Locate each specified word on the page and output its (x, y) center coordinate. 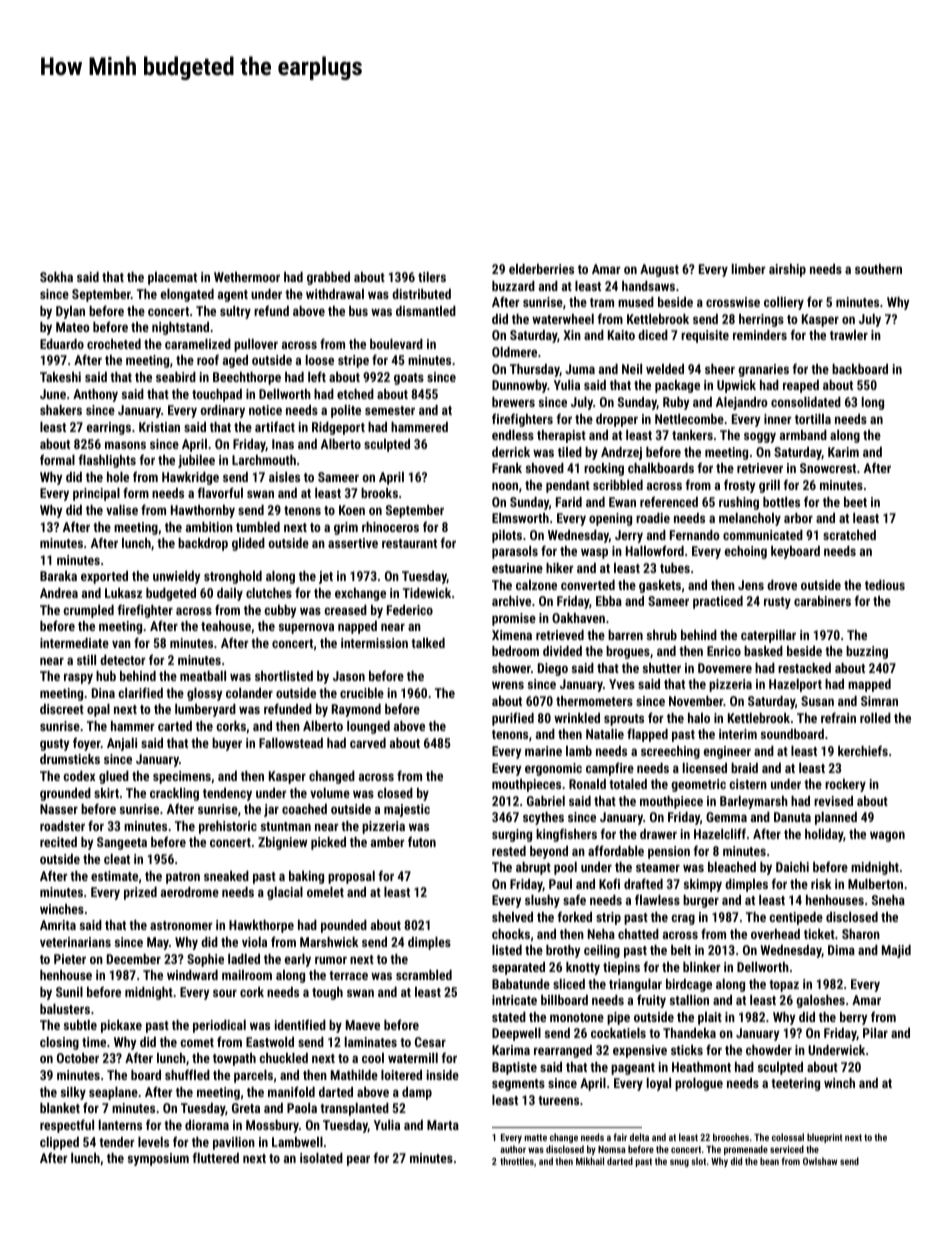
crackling (174, 794)
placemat (172, 278)
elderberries (541, 269)
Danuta (792, 817)
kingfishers (566, 835)
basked (763, 651)
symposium (158, 1159)
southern (878, 269)
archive (511, 601)
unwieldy (176, 577)
